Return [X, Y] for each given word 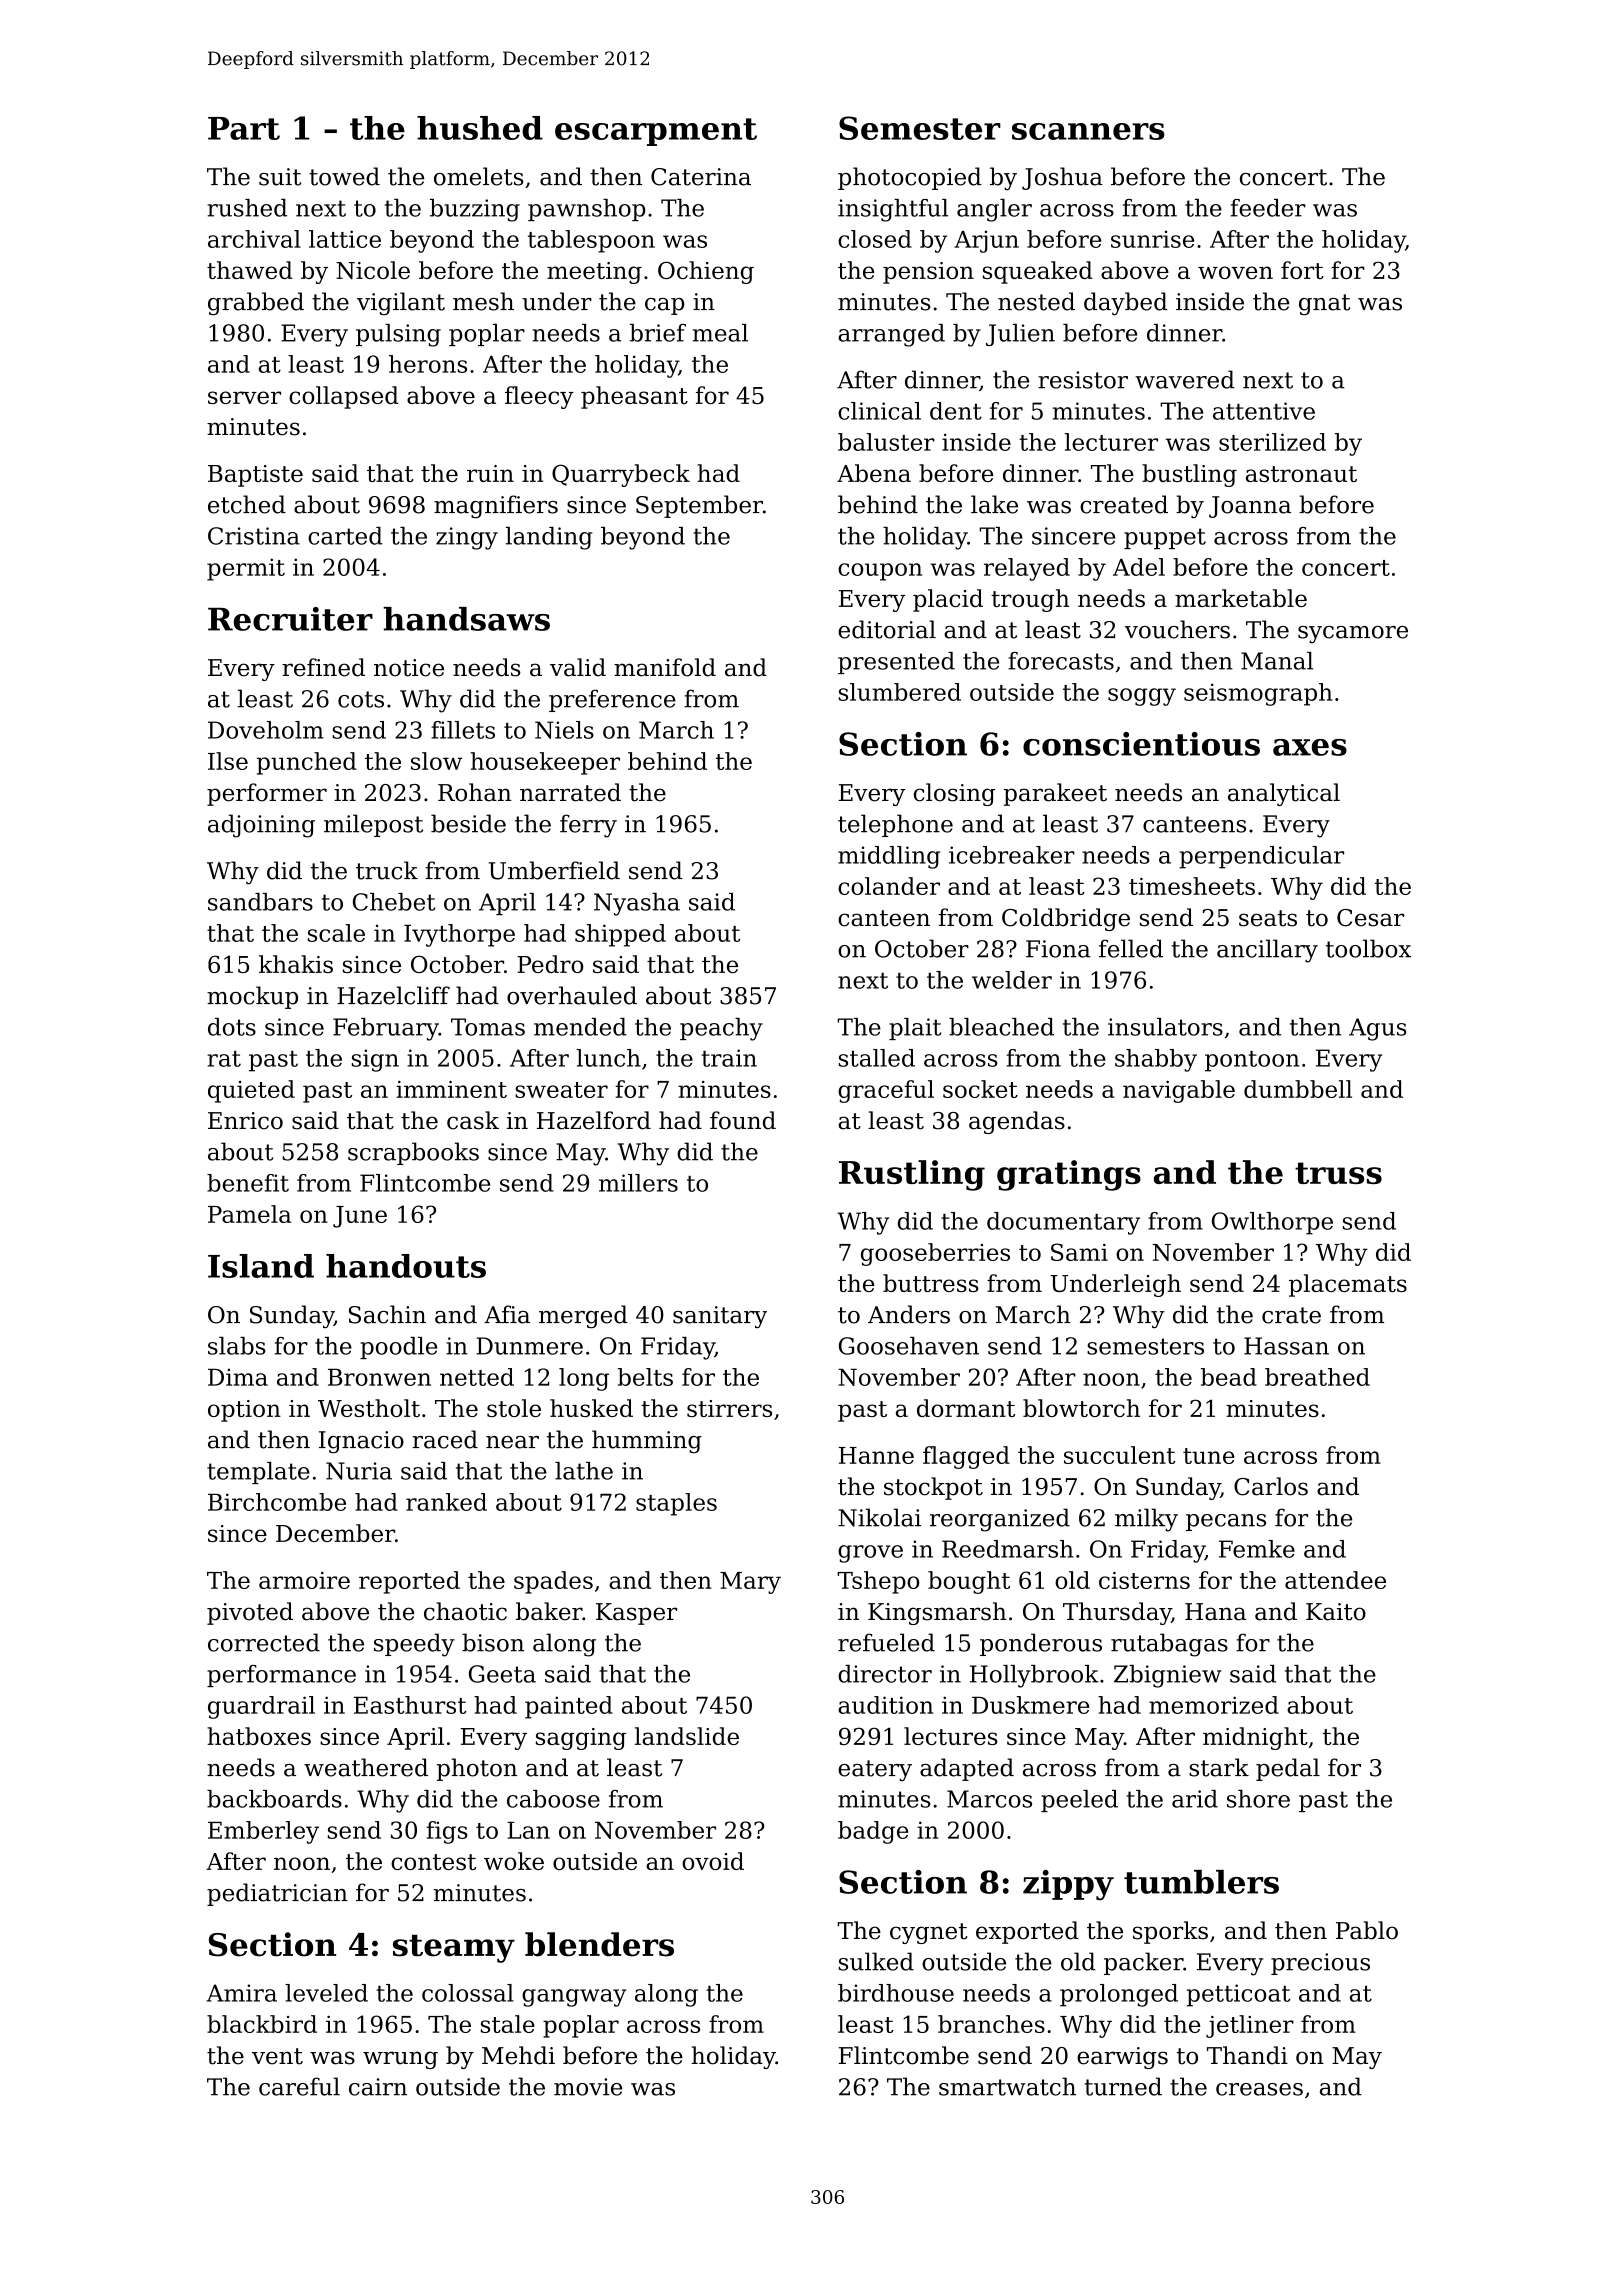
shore [1258, 1799]
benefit [248, 1183]
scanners [1088, 131]
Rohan [475, 792]
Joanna [1250, 507]
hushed [480, 128]
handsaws [466, 619]
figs [447, 1832]
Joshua [1062, 178]
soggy [1142, 697]
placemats [1348, 1285]
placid [948, 600]
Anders [909, 1314]
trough [1030, 600]
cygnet [929, 1933]
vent [277, 2056]
